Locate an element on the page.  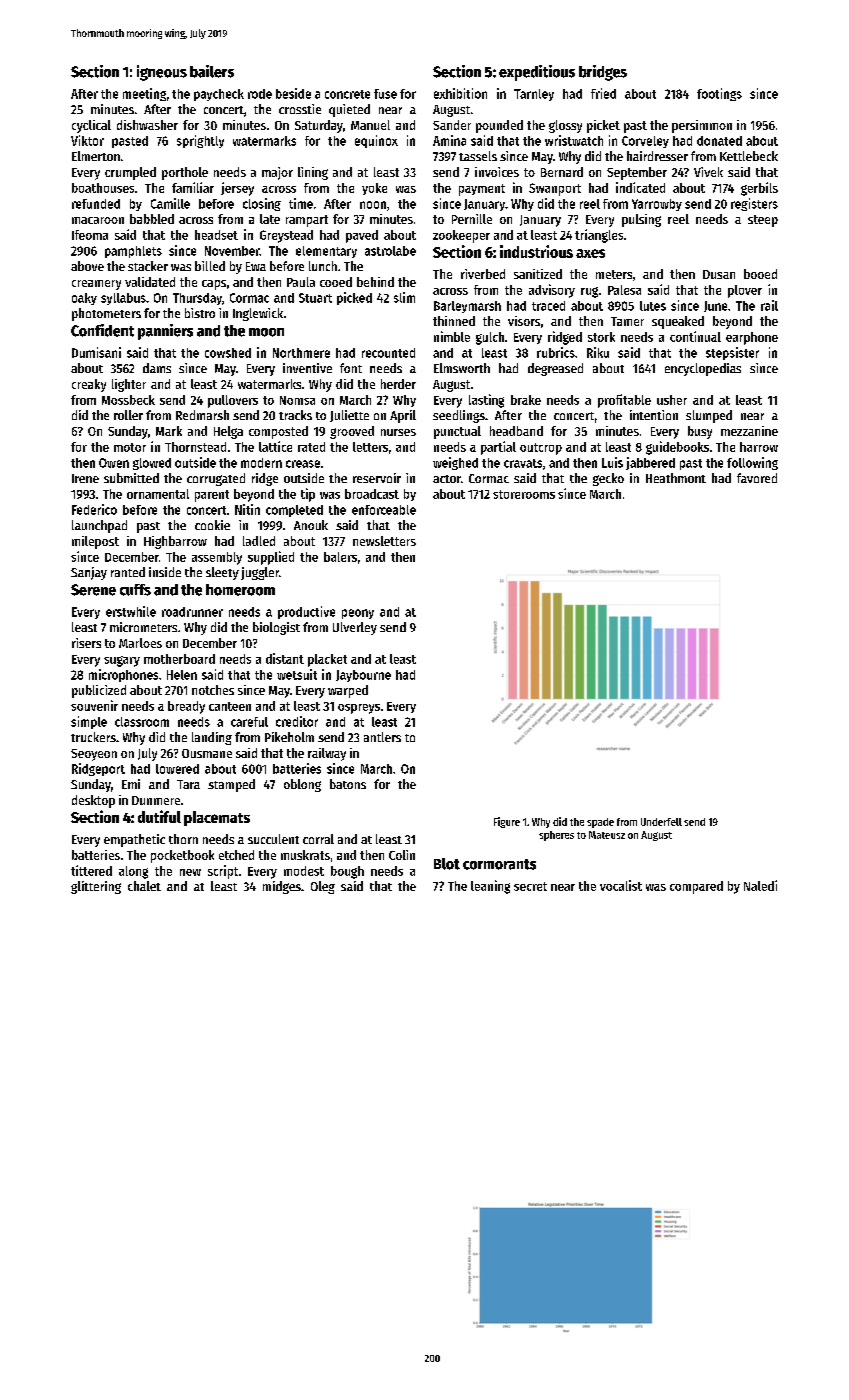
Mossbeck is located at coordinates (128, 400).
